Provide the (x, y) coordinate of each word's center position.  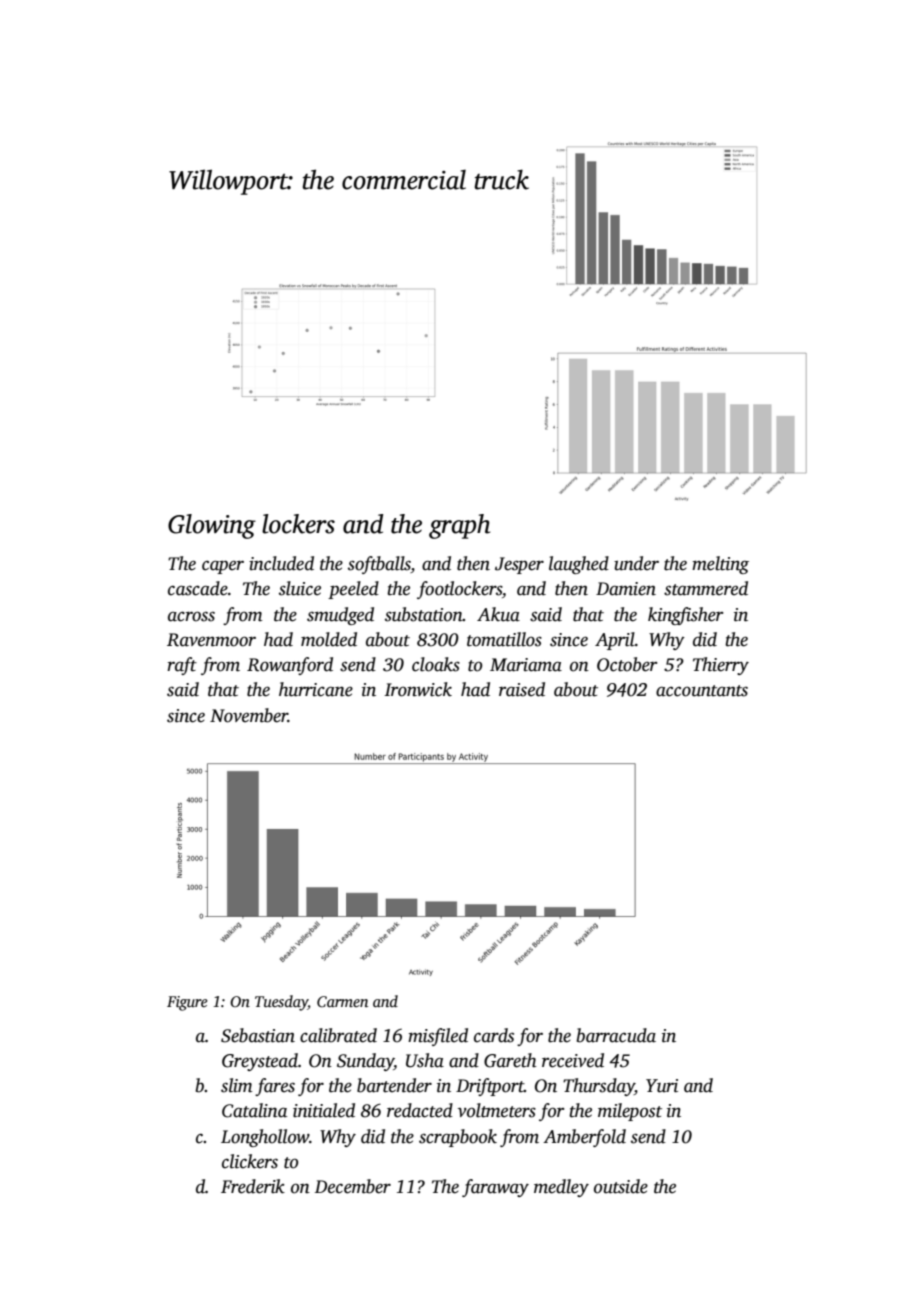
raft (182, 666)
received (573, 1060)
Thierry (721, 666)
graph (459, 526)
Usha (425, 1060)
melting (720, 565)
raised (522, 689)
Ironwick (418, 689)
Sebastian (258, 1035)
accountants (702, 691)
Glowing (212, 526)
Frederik (253, 1186)
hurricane (316, 689)
